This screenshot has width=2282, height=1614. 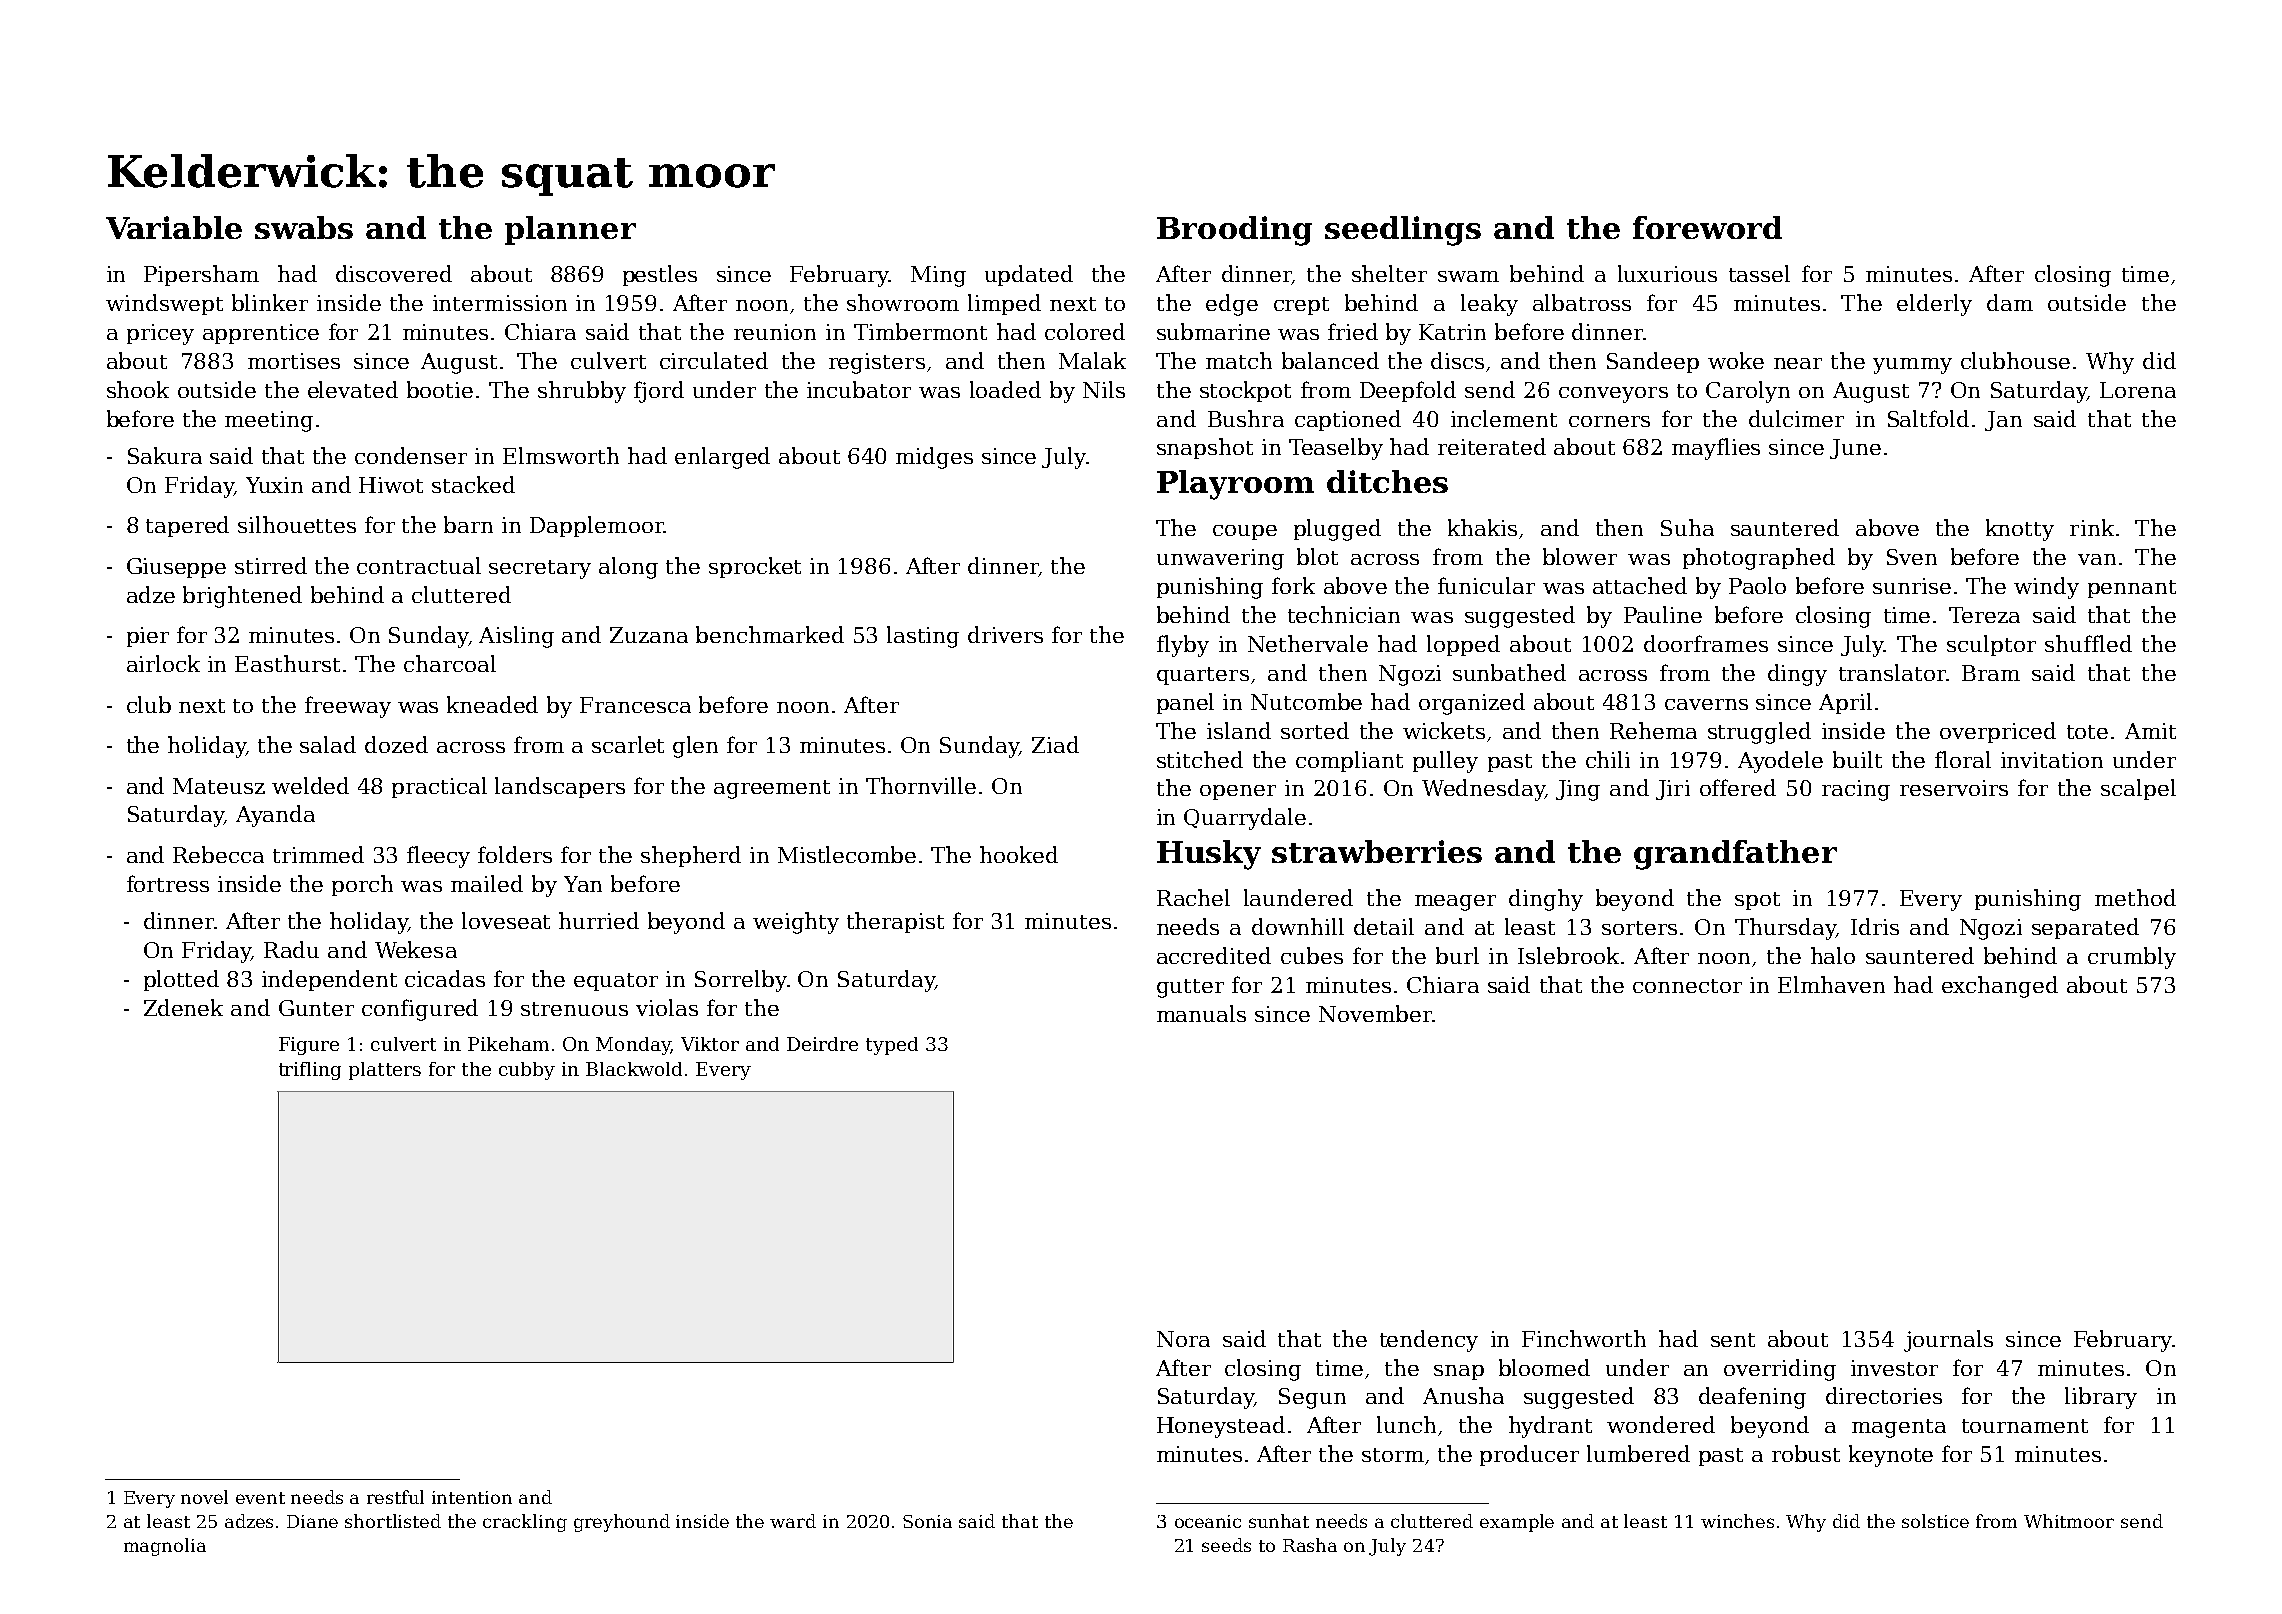 I want to click on Tereza, so click(x=1984, y=615).
